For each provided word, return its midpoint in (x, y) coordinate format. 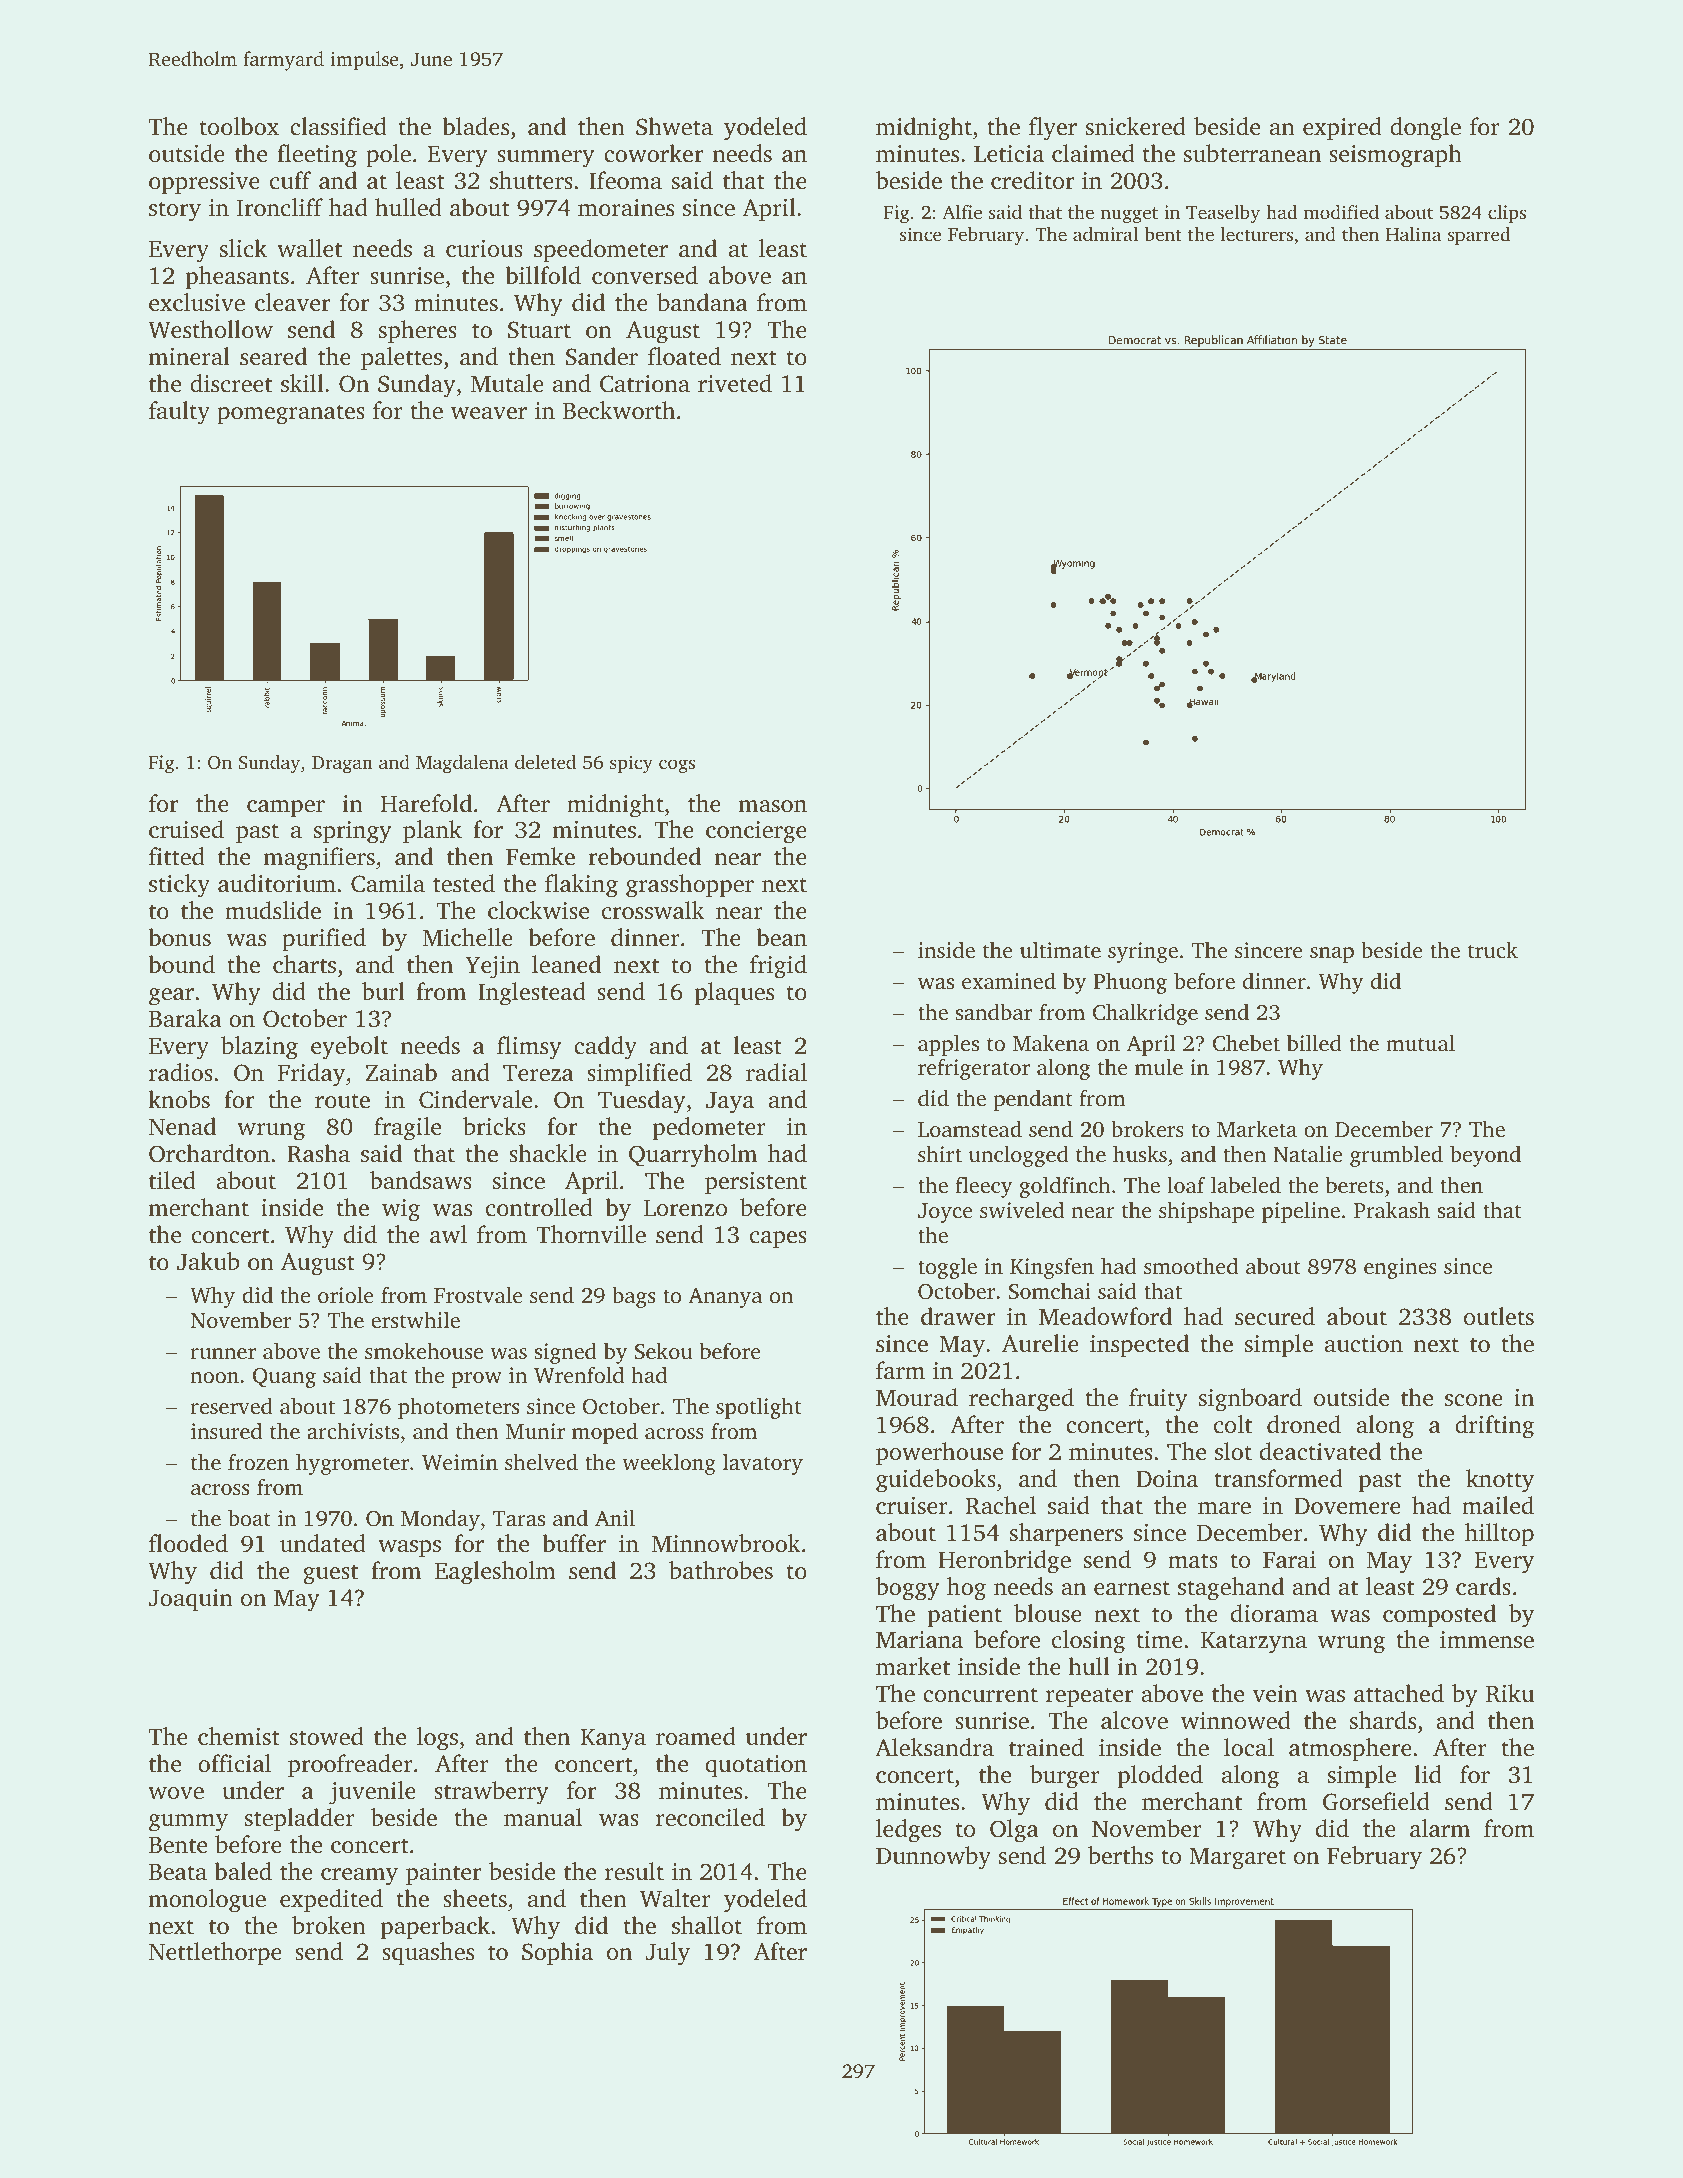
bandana (702, 302)
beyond (1485, 1156)
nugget (1129, 215)
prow (477, 1380)
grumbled (1396, 1156)
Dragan (342, 765)
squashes (428, 1954)
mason (772, 806)
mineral (189, 356)
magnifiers (319, 859)
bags (633, 1297)
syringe (1143, 952)
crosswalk (653, 910)
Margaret (1237, 1859)
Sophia (557, 1954)
